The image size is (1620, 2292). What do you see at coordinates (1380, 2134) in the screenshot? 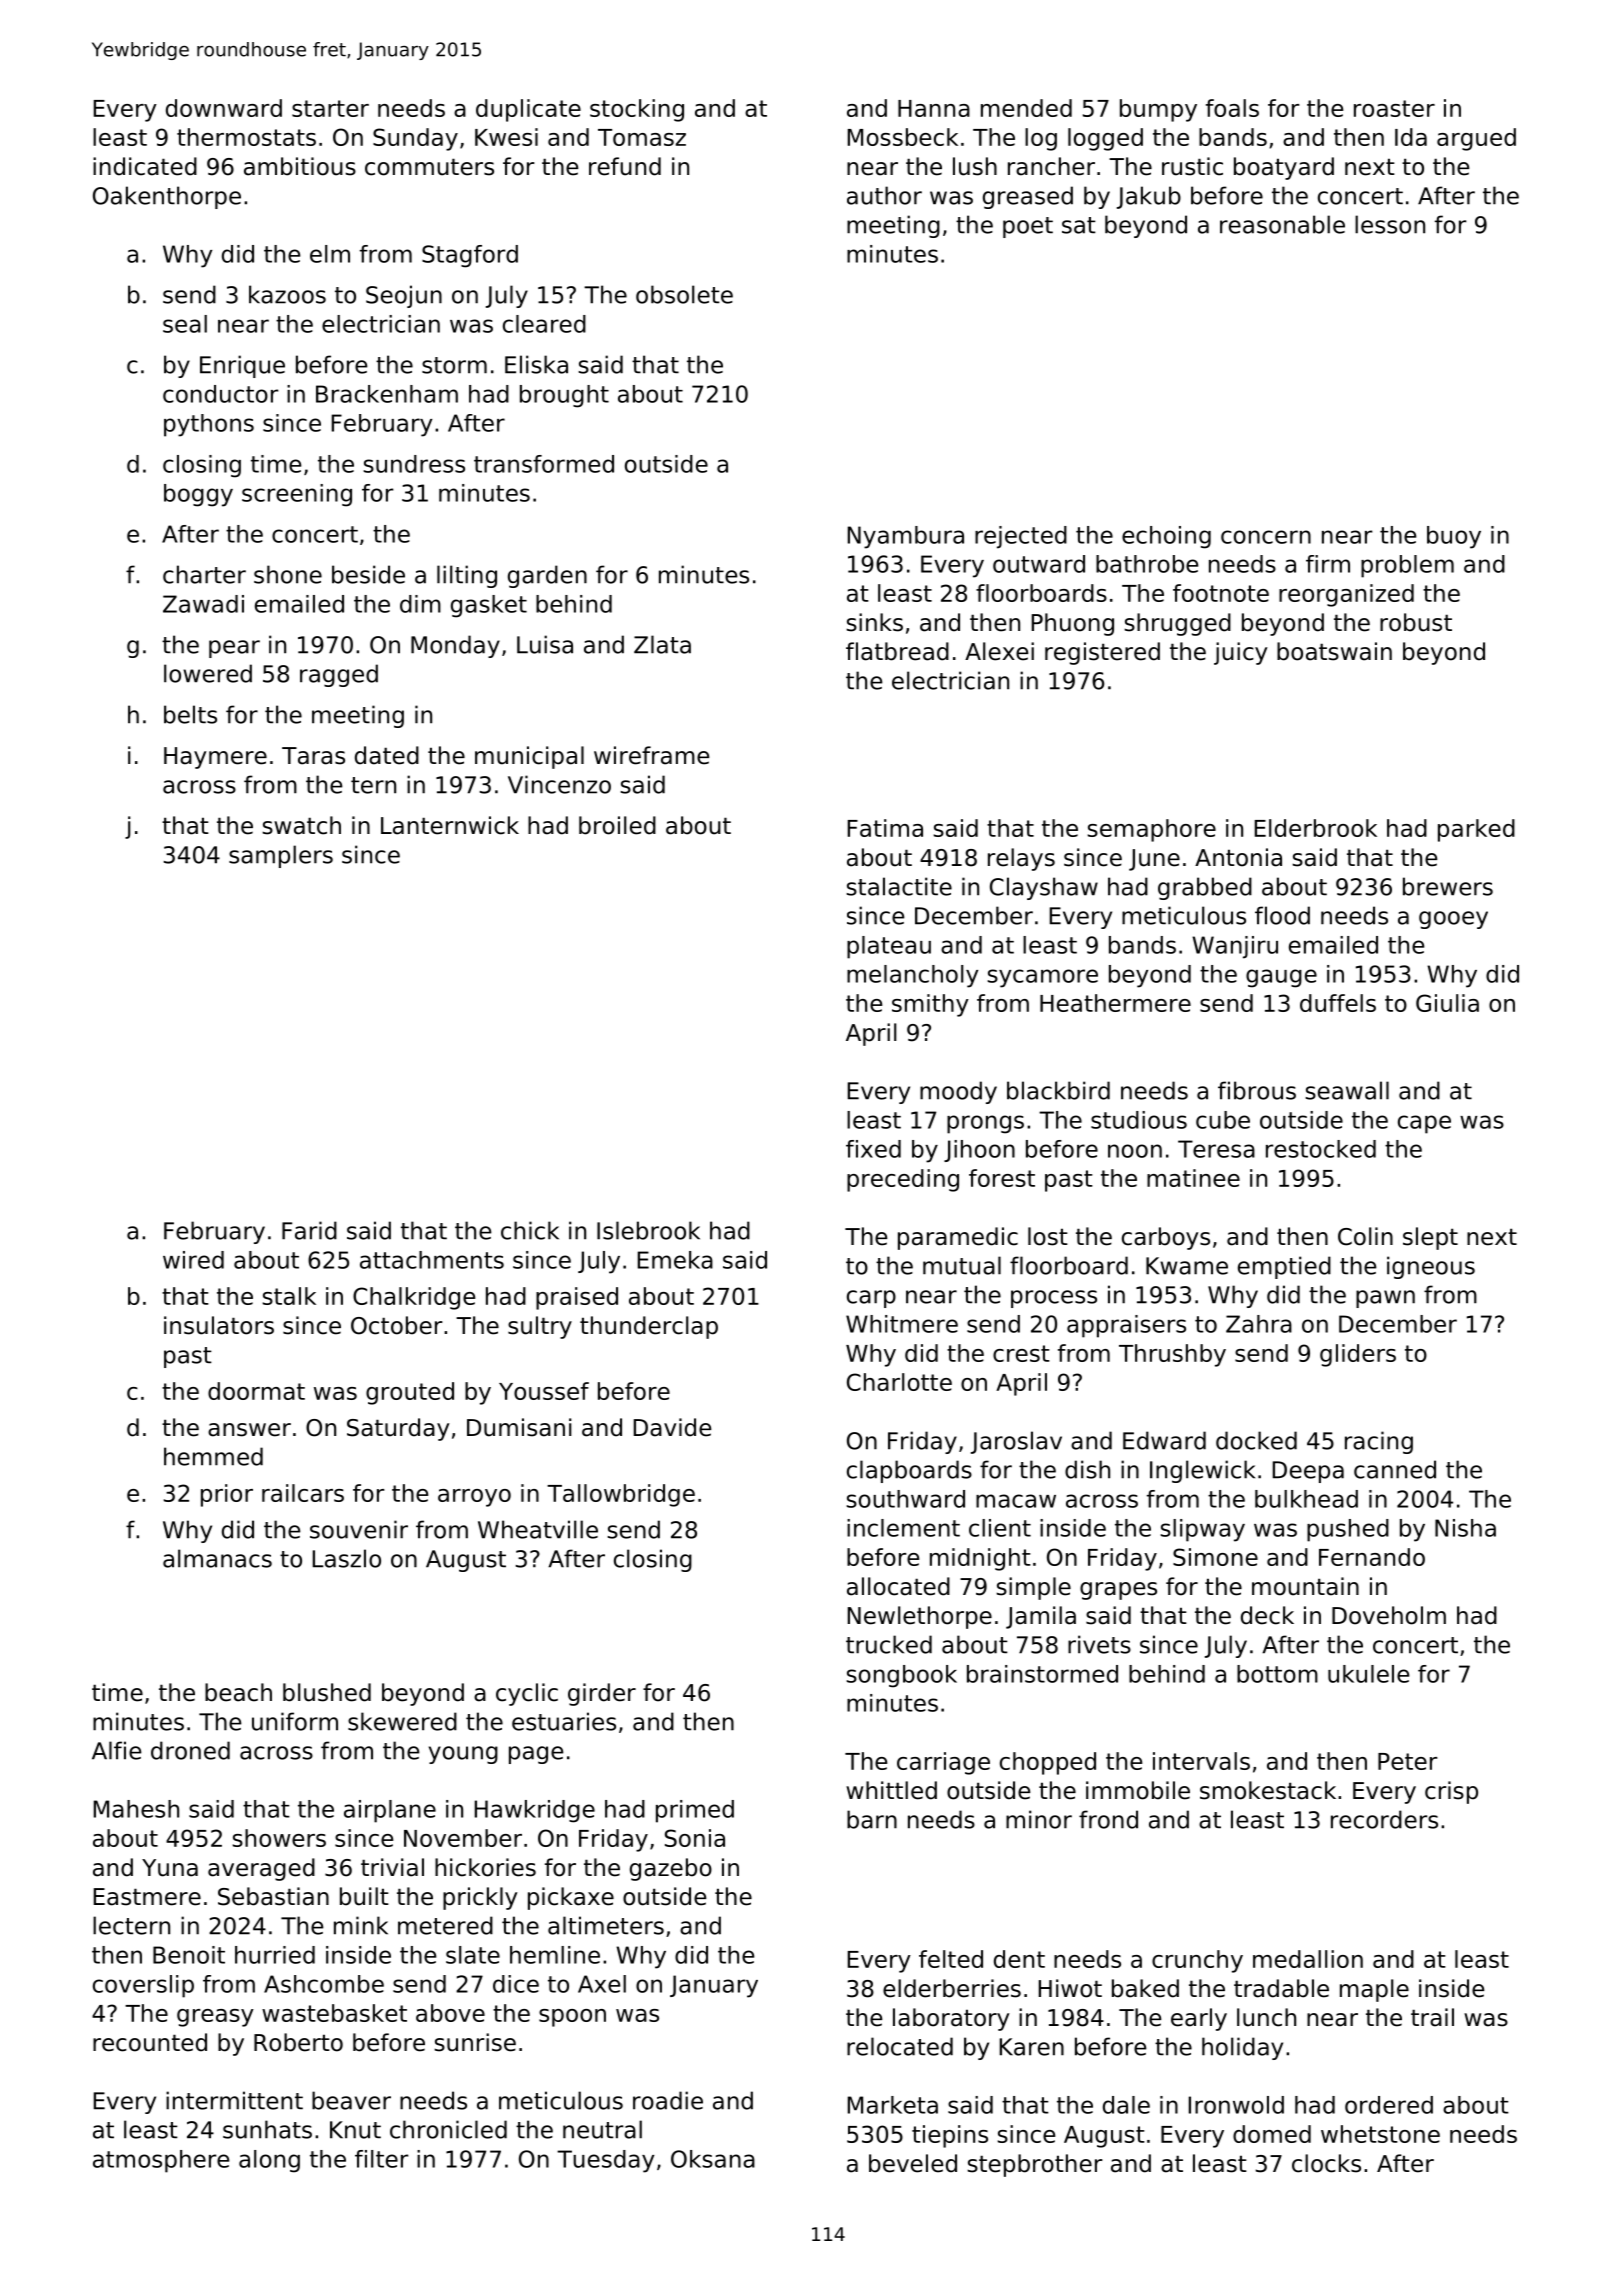
I see `whetstone` at bounding box center [1380, 2134].
